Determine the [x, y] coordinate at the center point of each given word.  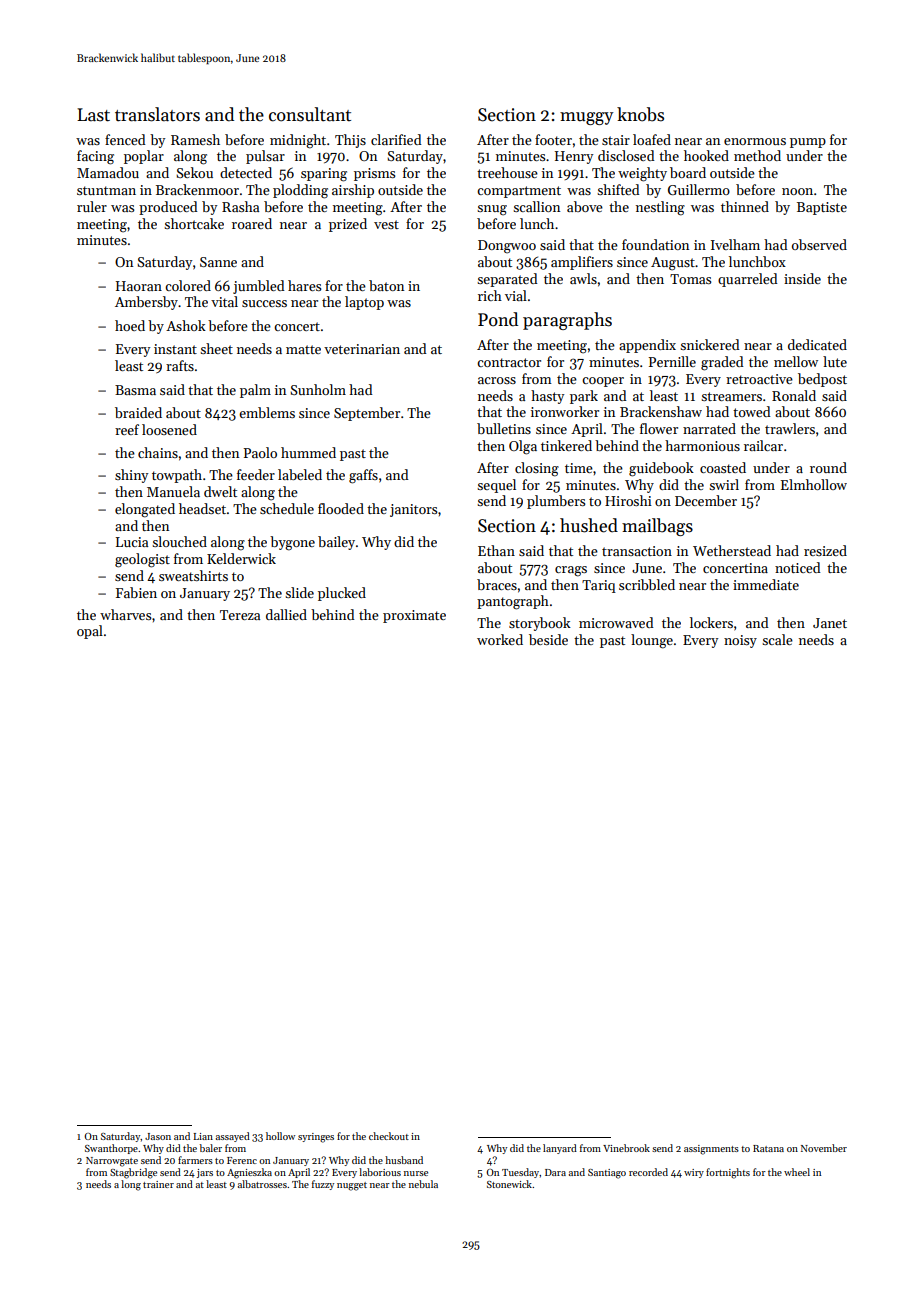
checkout [389, 1136]
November [824, 1148]
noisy [740, 641]
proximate [414, 616]
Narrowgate [112, 1162]
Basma [135, 390]
